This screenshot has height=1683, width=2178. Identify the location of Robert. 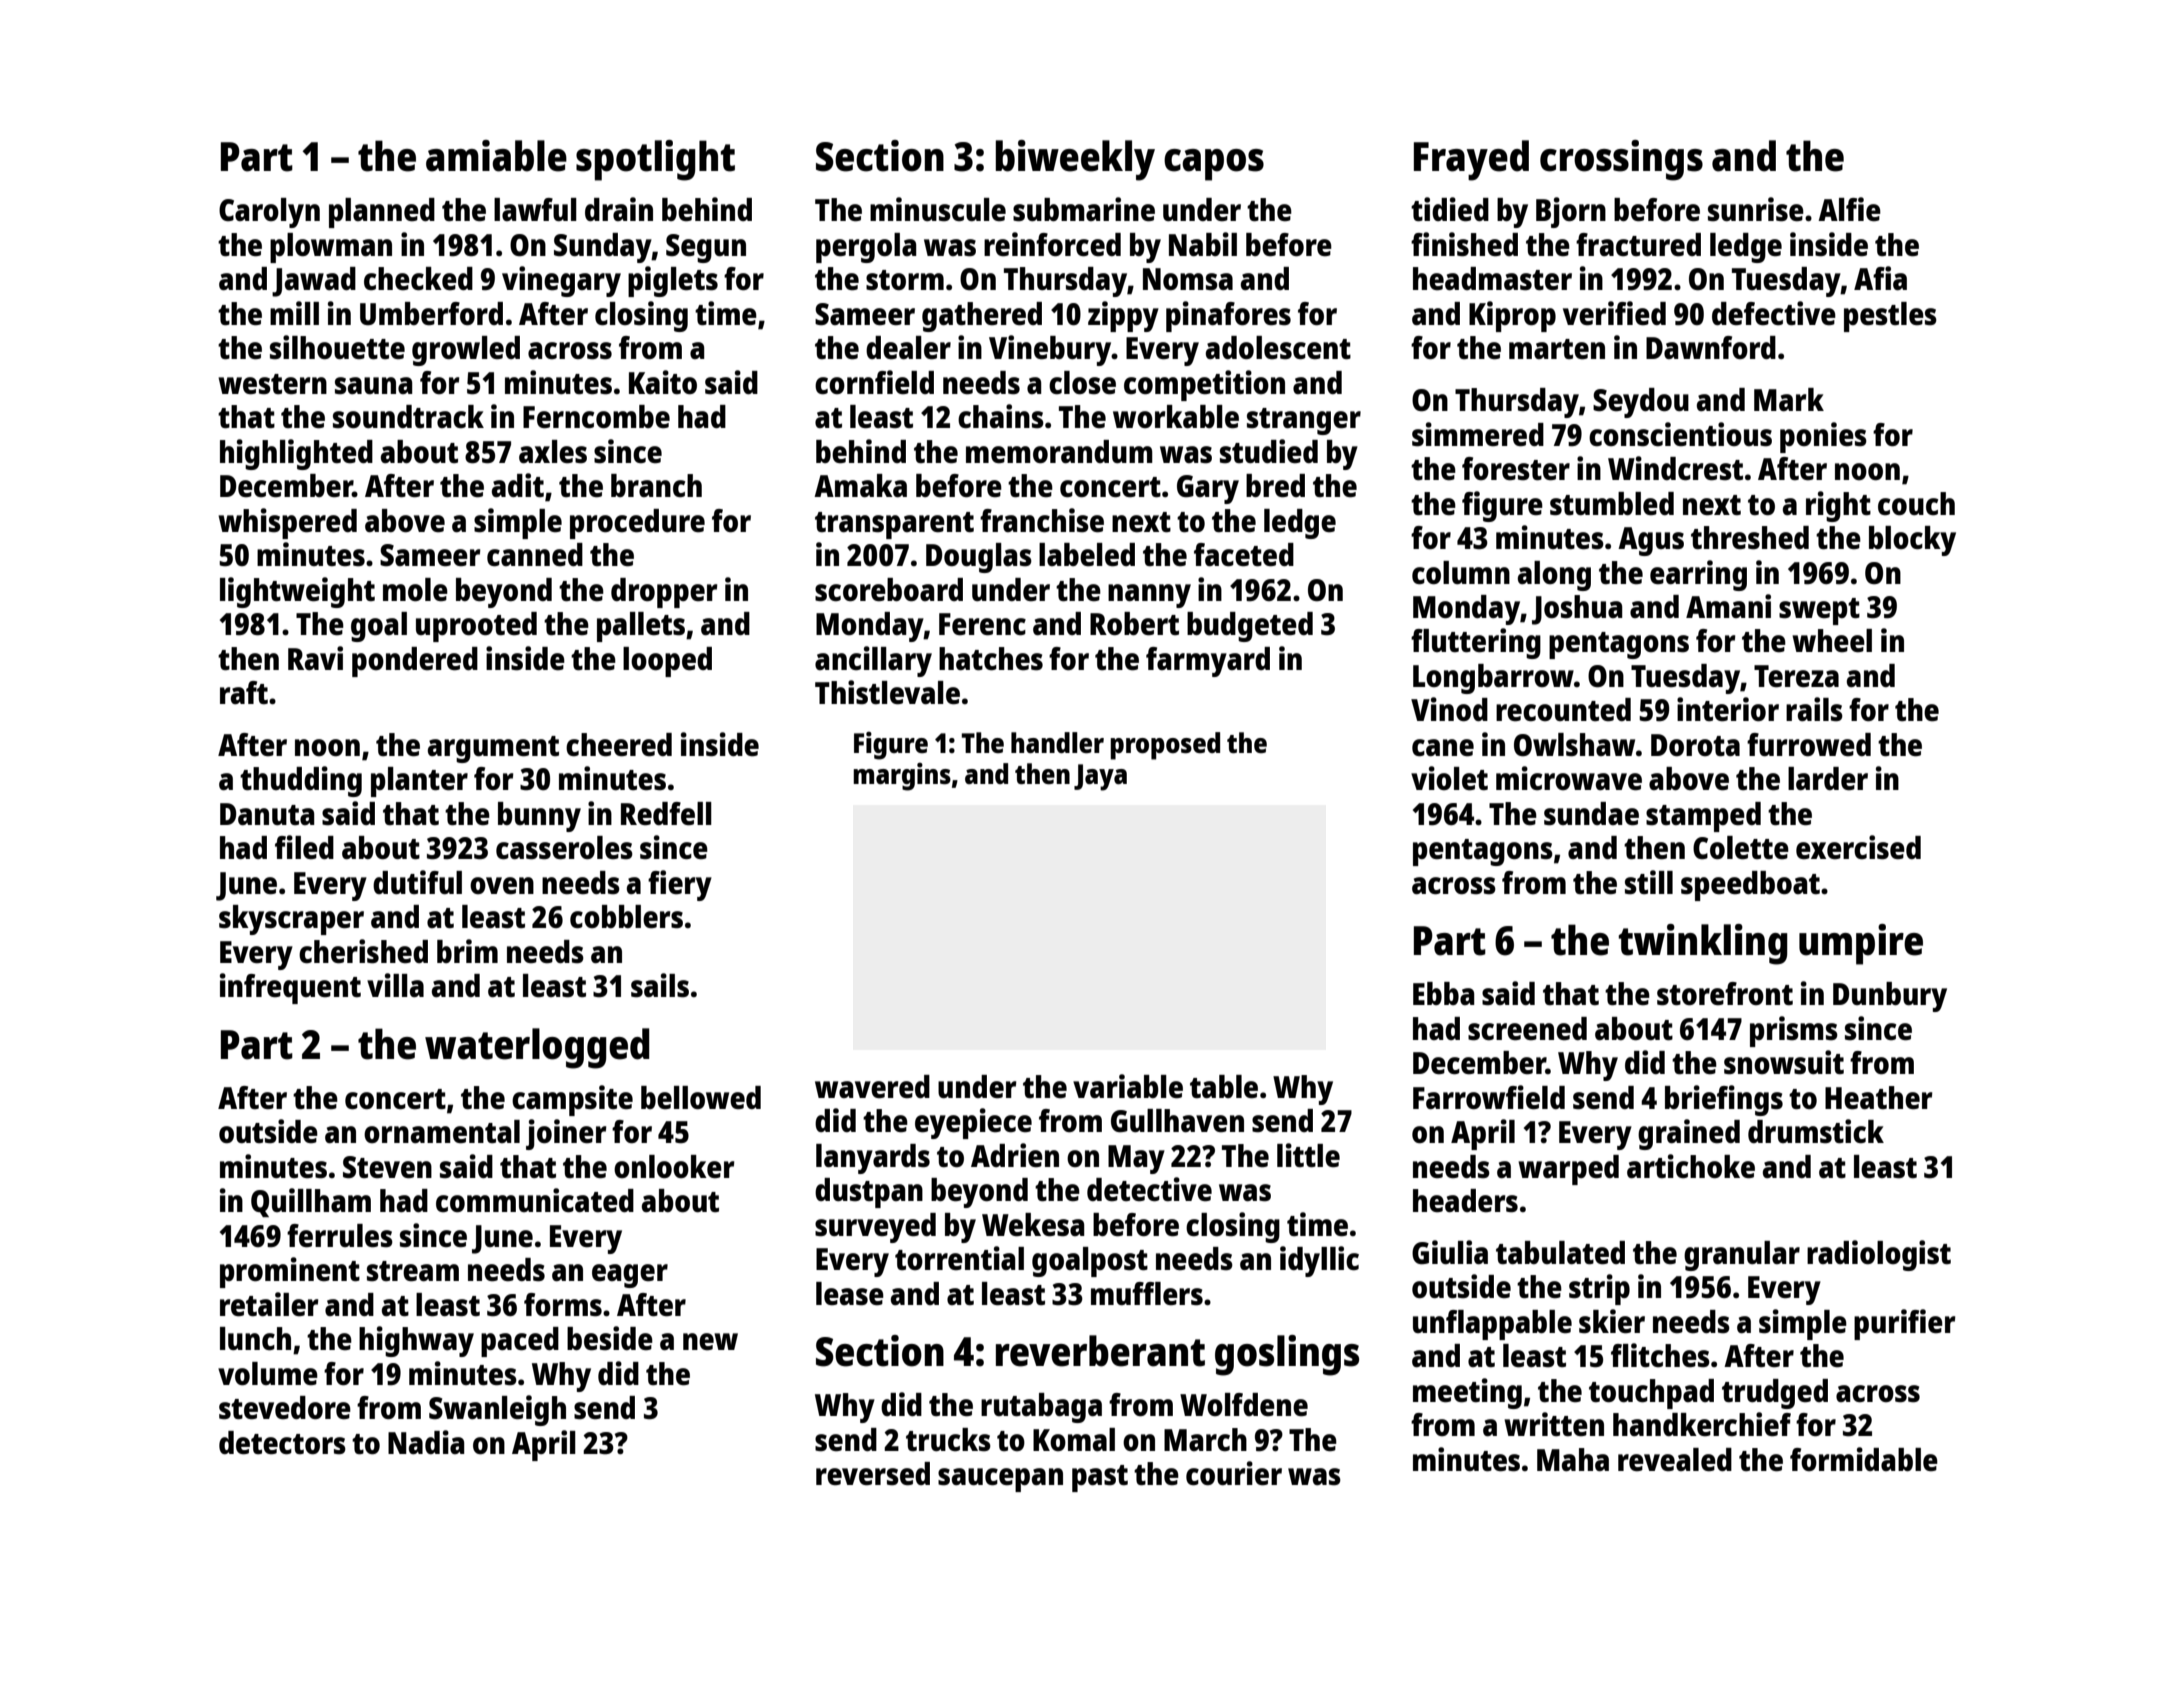
(1134, 624).
